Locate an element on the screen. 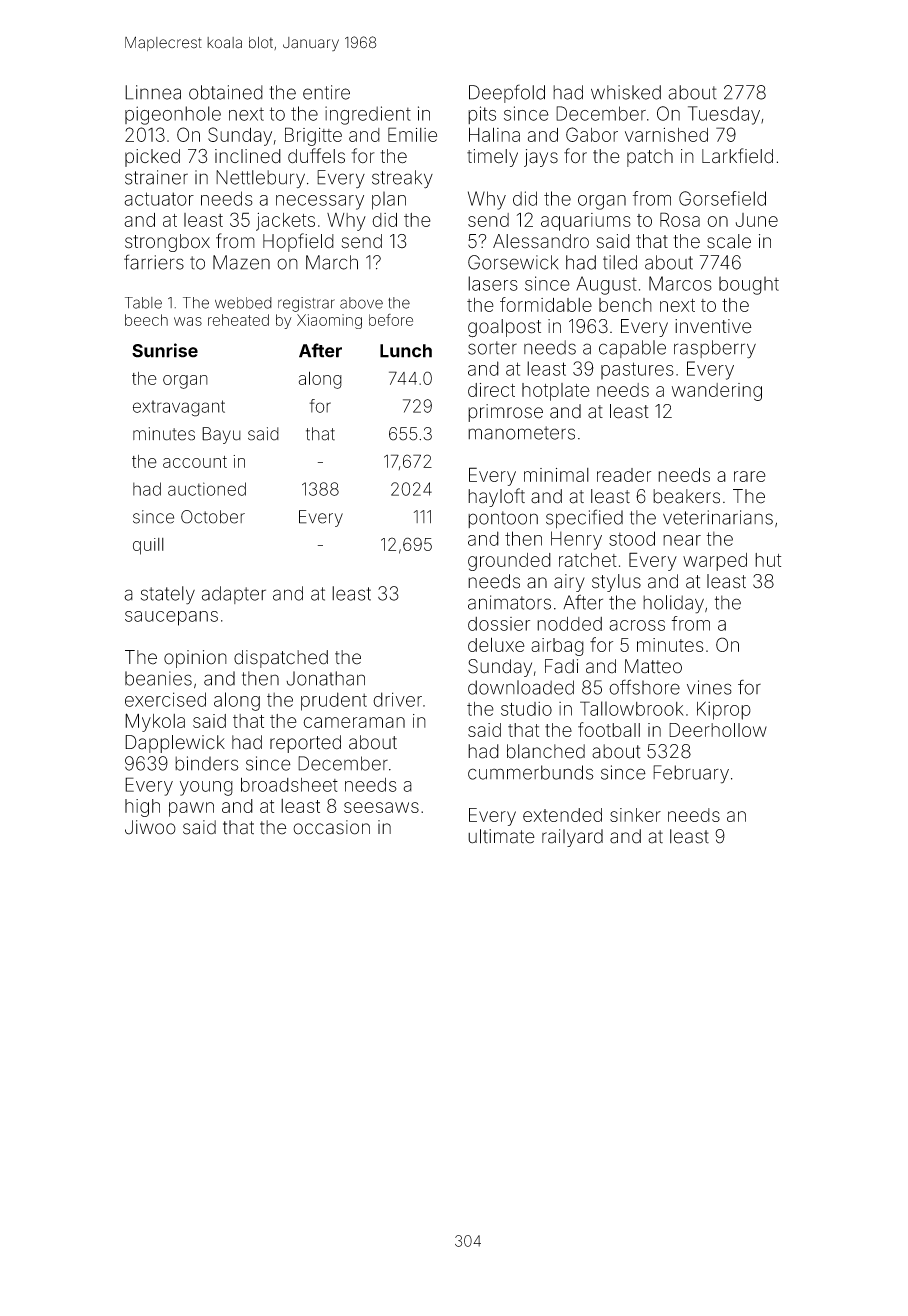  cameraman is located at coordinates (354, 722).
